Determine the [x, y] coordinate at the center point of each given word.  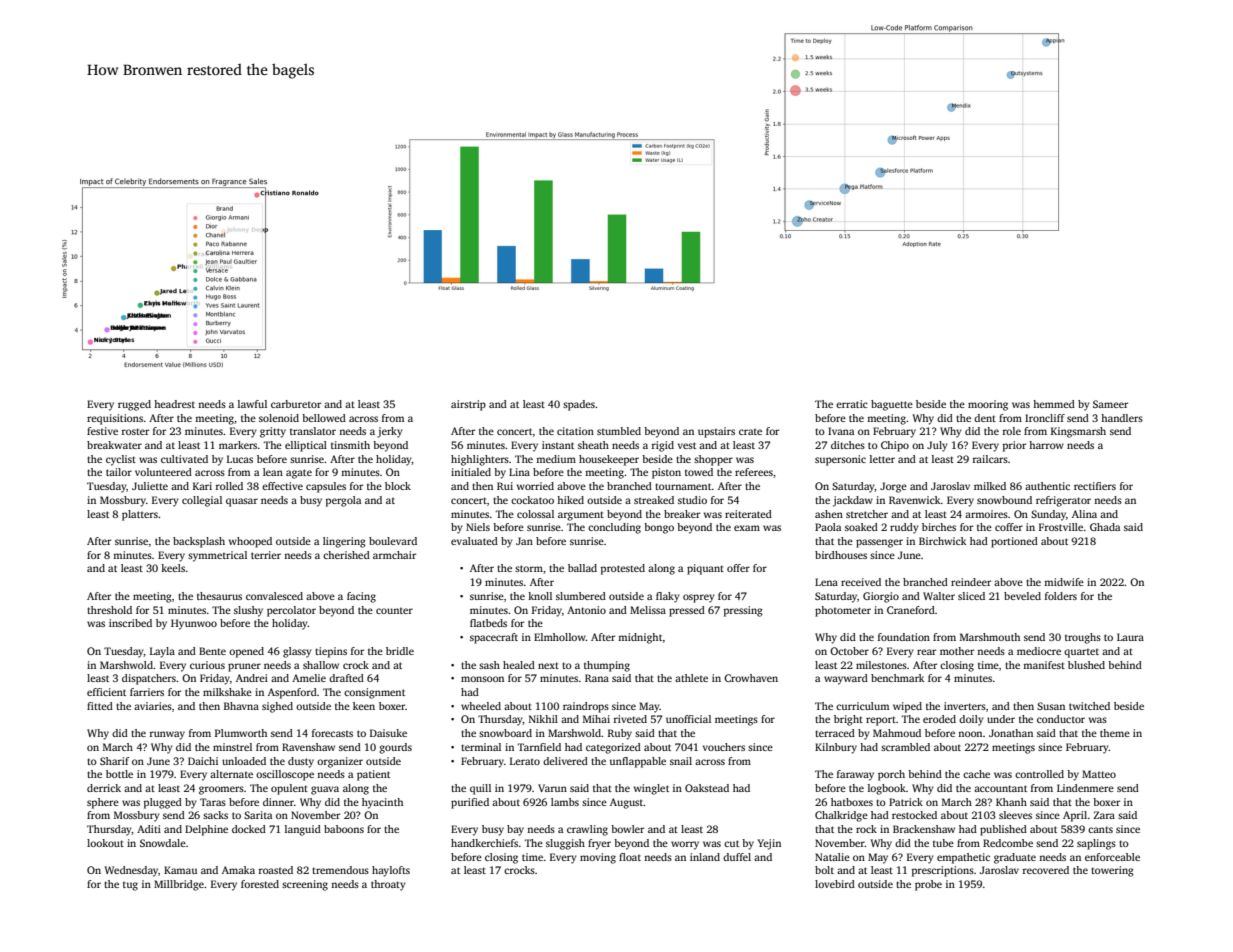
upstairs [716, 432]
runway [167, 735]
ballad [582, 568]
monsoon [482, 679]
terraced [835, 733]
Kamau [180, 870]
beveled [1022, 596]
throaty [388, 885]
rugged [134, 405]
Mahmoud [897, 733]
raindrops [586, 707]
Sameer [1110, 404]
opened [246, 652]
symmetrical [217, 556]
